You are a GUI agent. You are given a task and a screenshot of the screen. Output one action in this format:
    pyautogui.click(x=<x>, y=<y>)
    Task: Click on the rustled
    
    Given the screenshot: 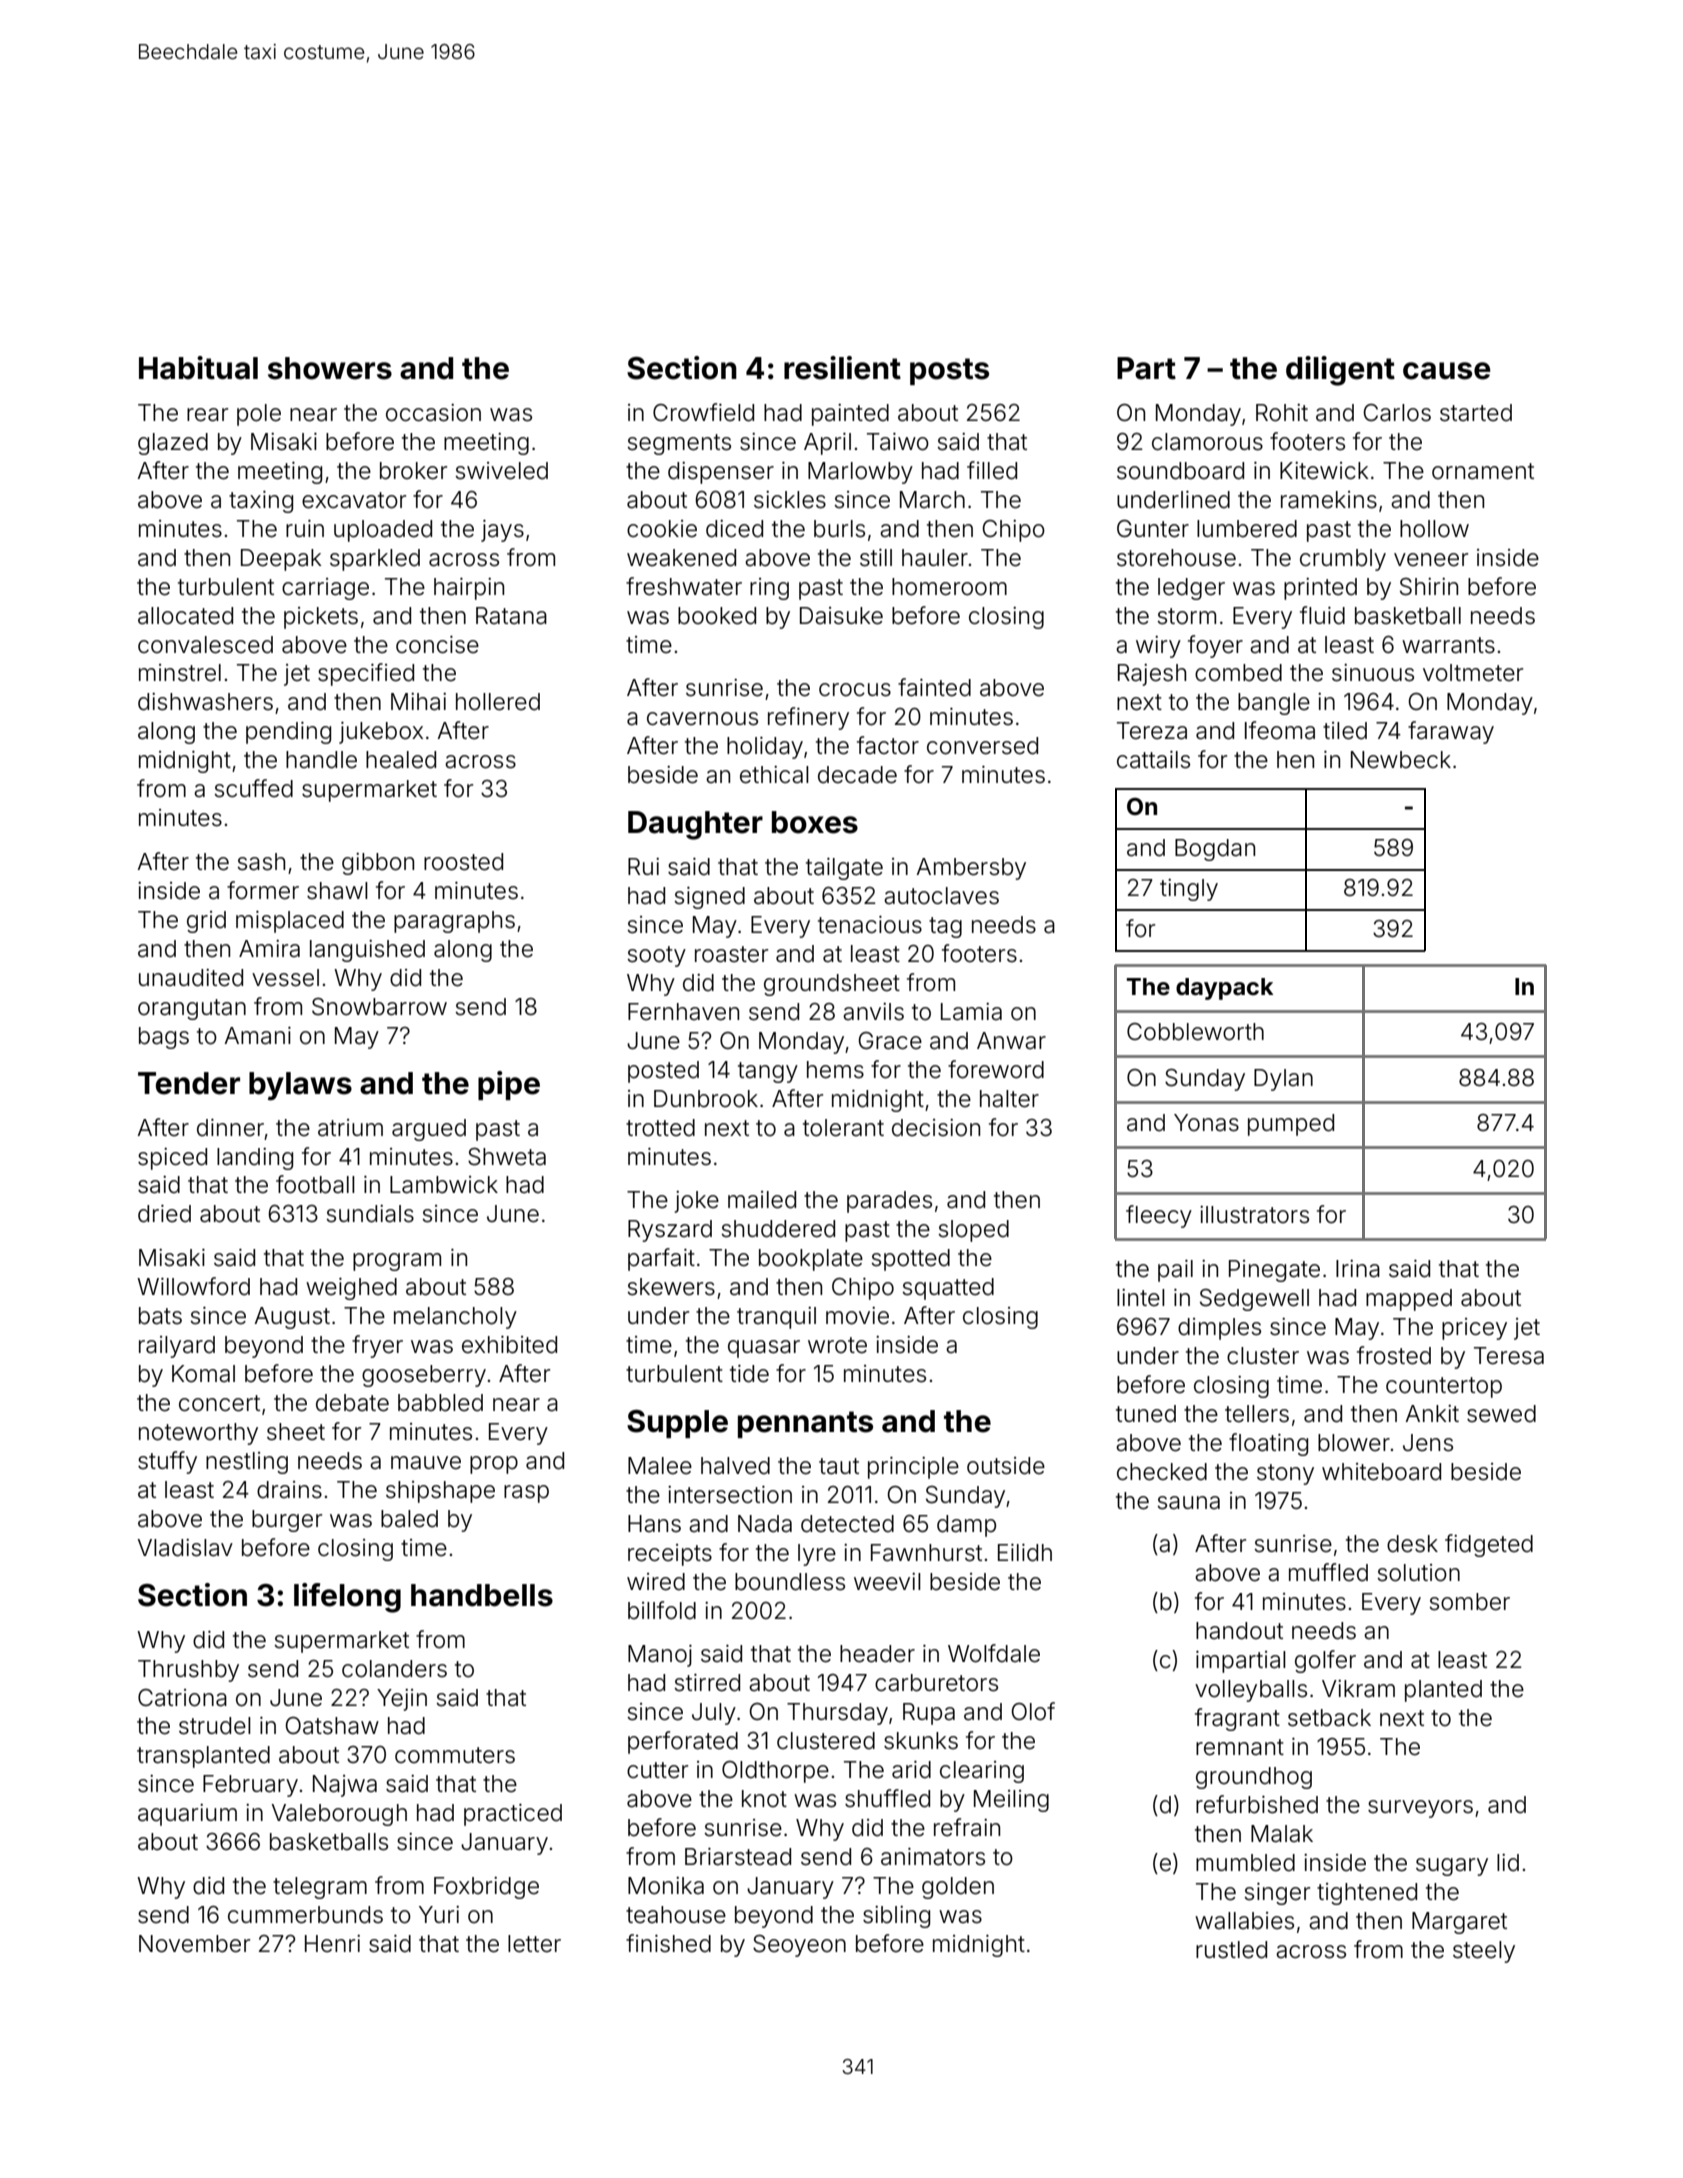 What is the action you would take?
    pyautogui.click(x=1231, y=1950)
